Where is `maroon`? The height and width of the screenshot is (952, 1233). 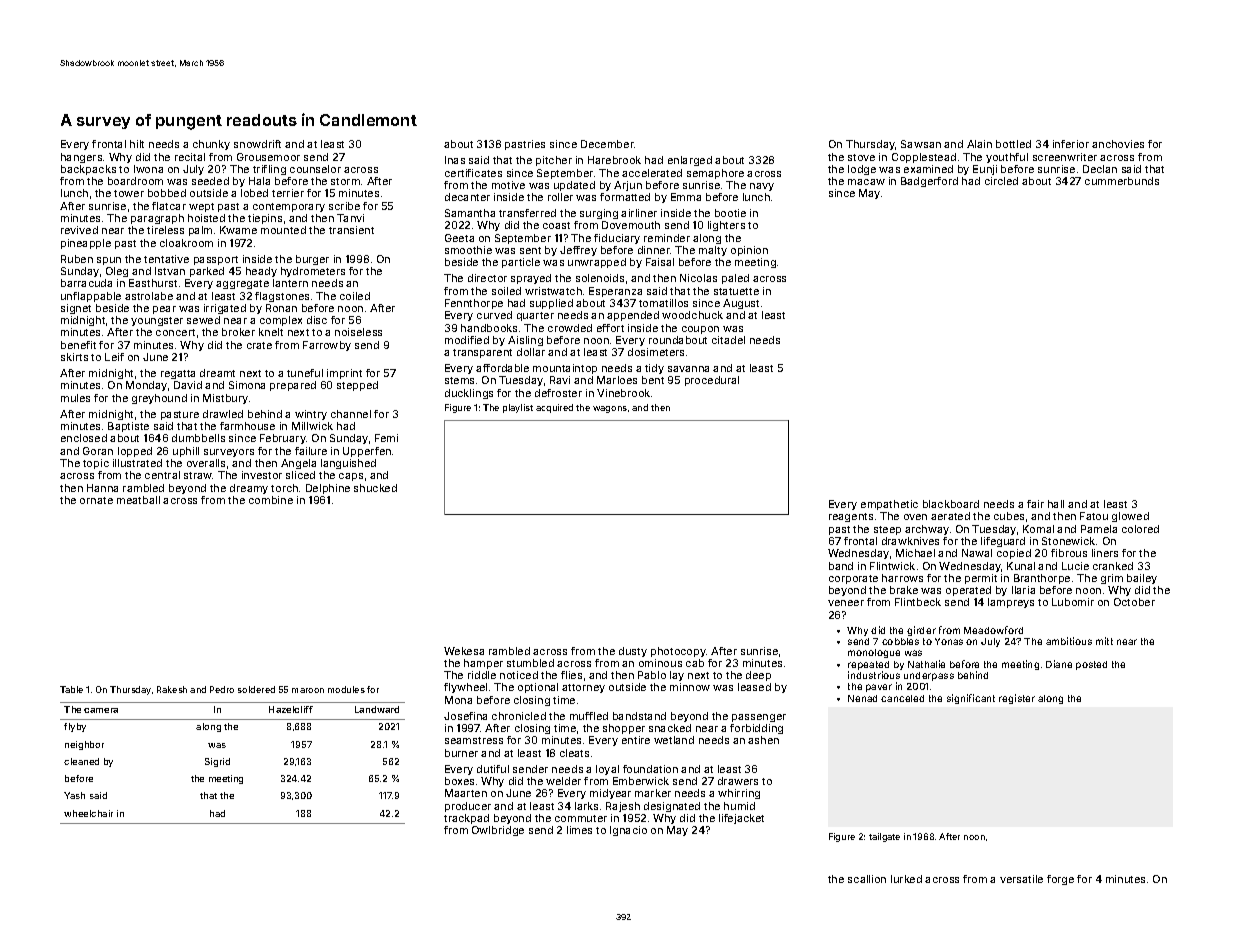
maroon is located at coordinates (308, 690).
